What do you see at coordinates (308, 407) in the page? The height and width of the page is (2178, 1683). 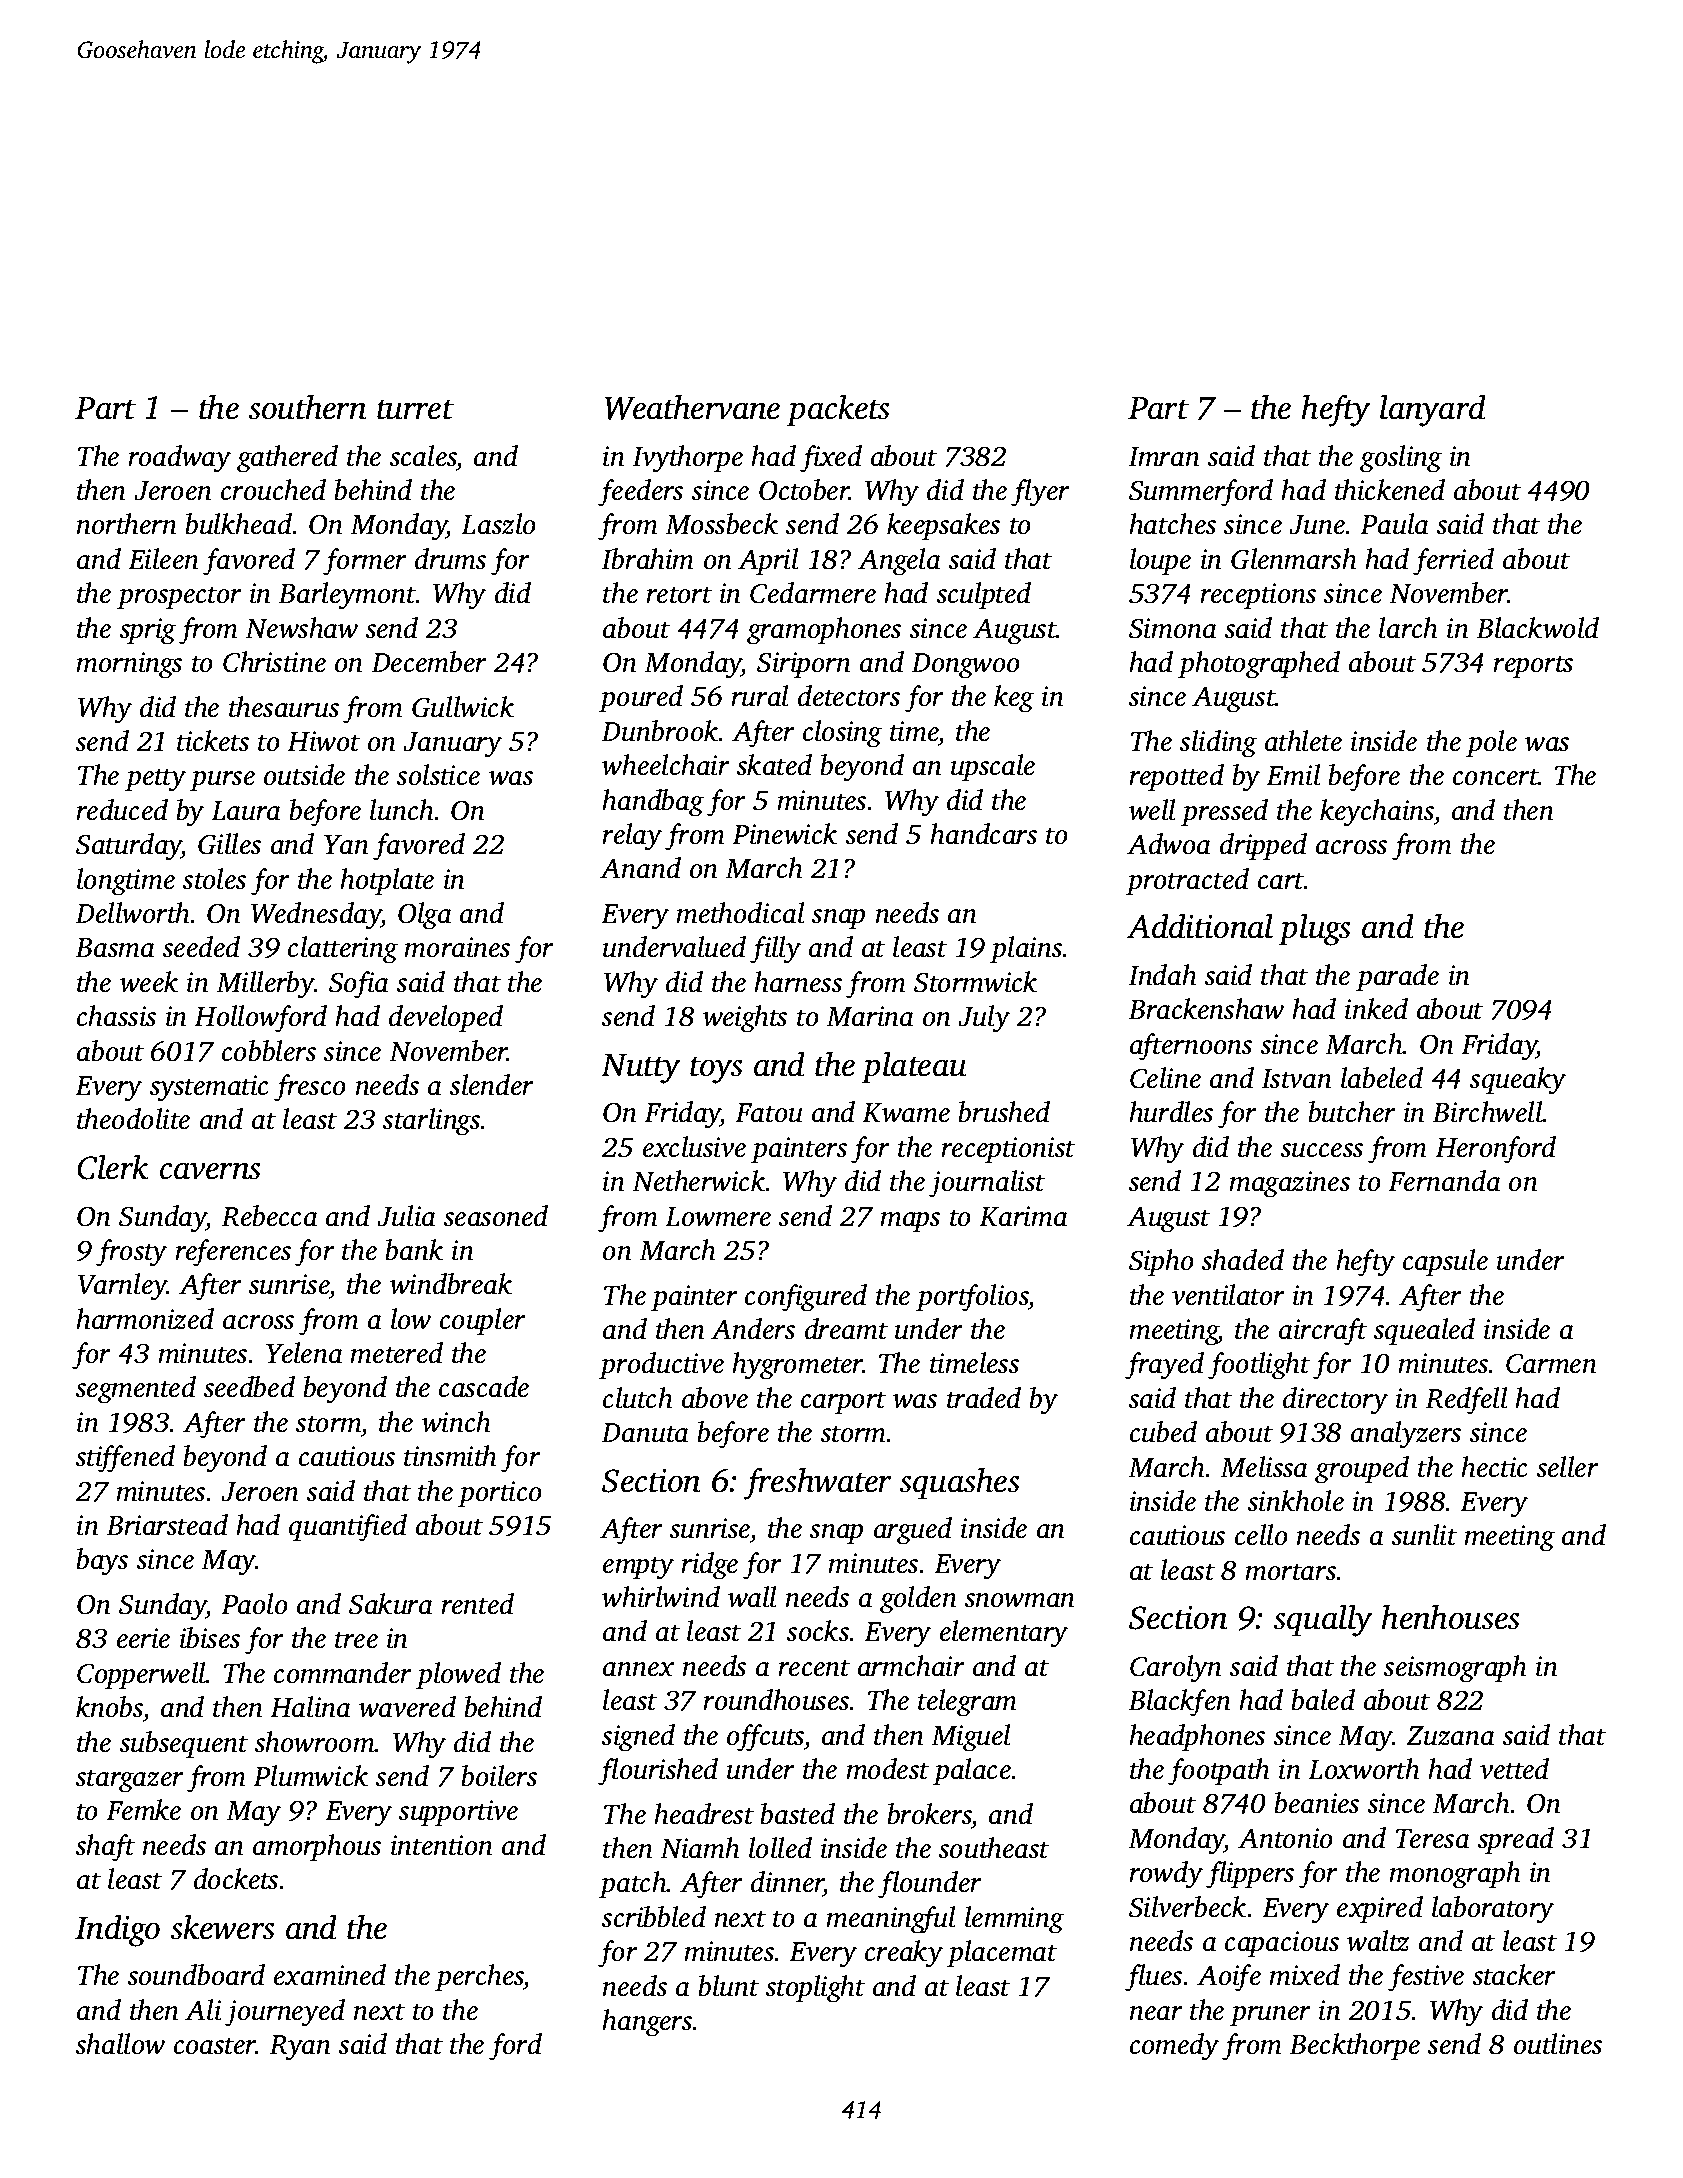 I see `southern` at bounding box center [308, 407].
